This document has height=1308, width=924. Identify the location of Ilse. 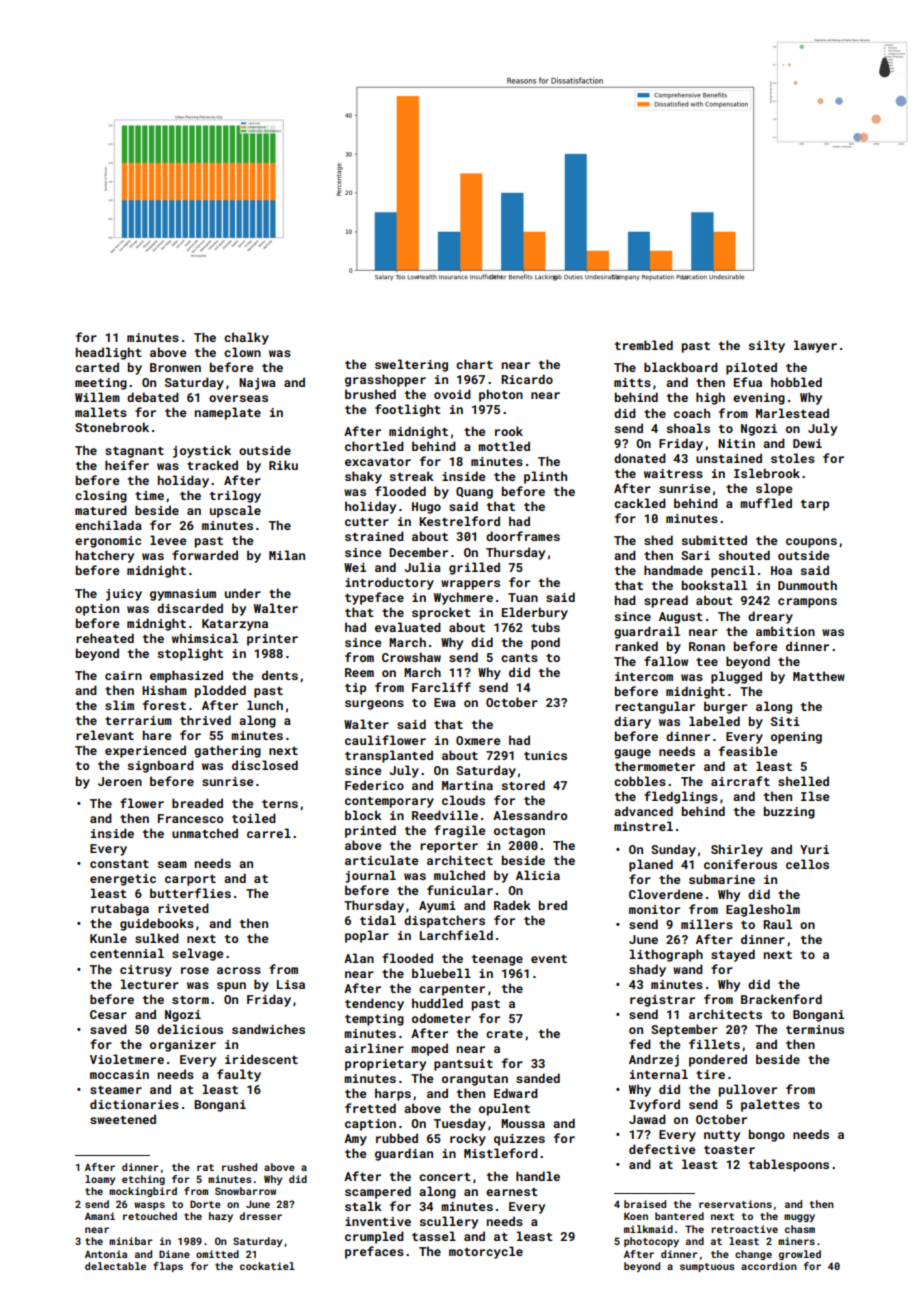
(815, 796).
